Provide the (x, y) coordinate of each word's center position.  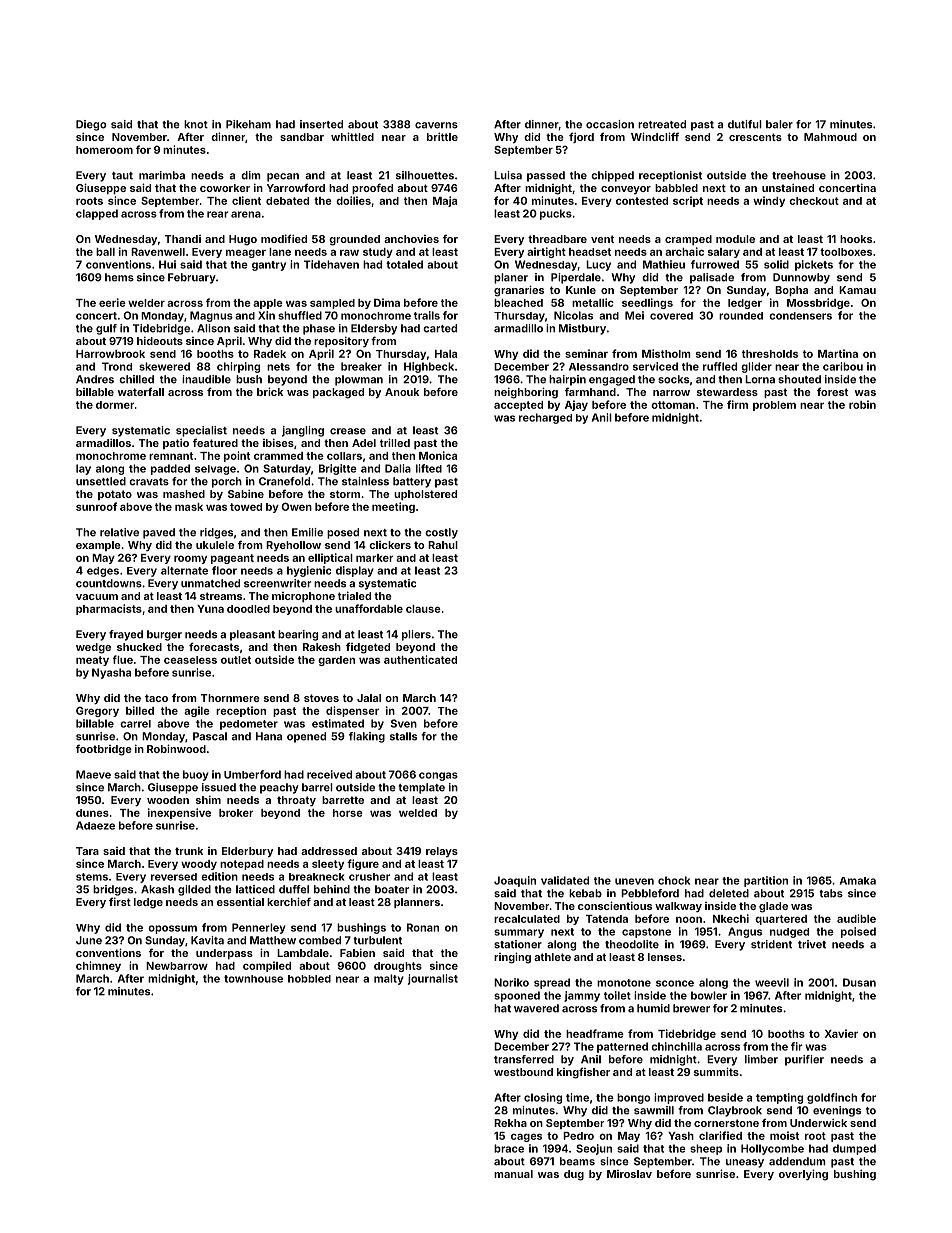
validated (565, 880)
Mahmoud (830, 137)
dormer (115, 405)
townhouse (253, 979)
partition (766, 881)
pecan (283, 177)
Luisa (508, 175)
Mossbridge (818, 303)
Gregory (97, 712)
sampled (332, 304)
